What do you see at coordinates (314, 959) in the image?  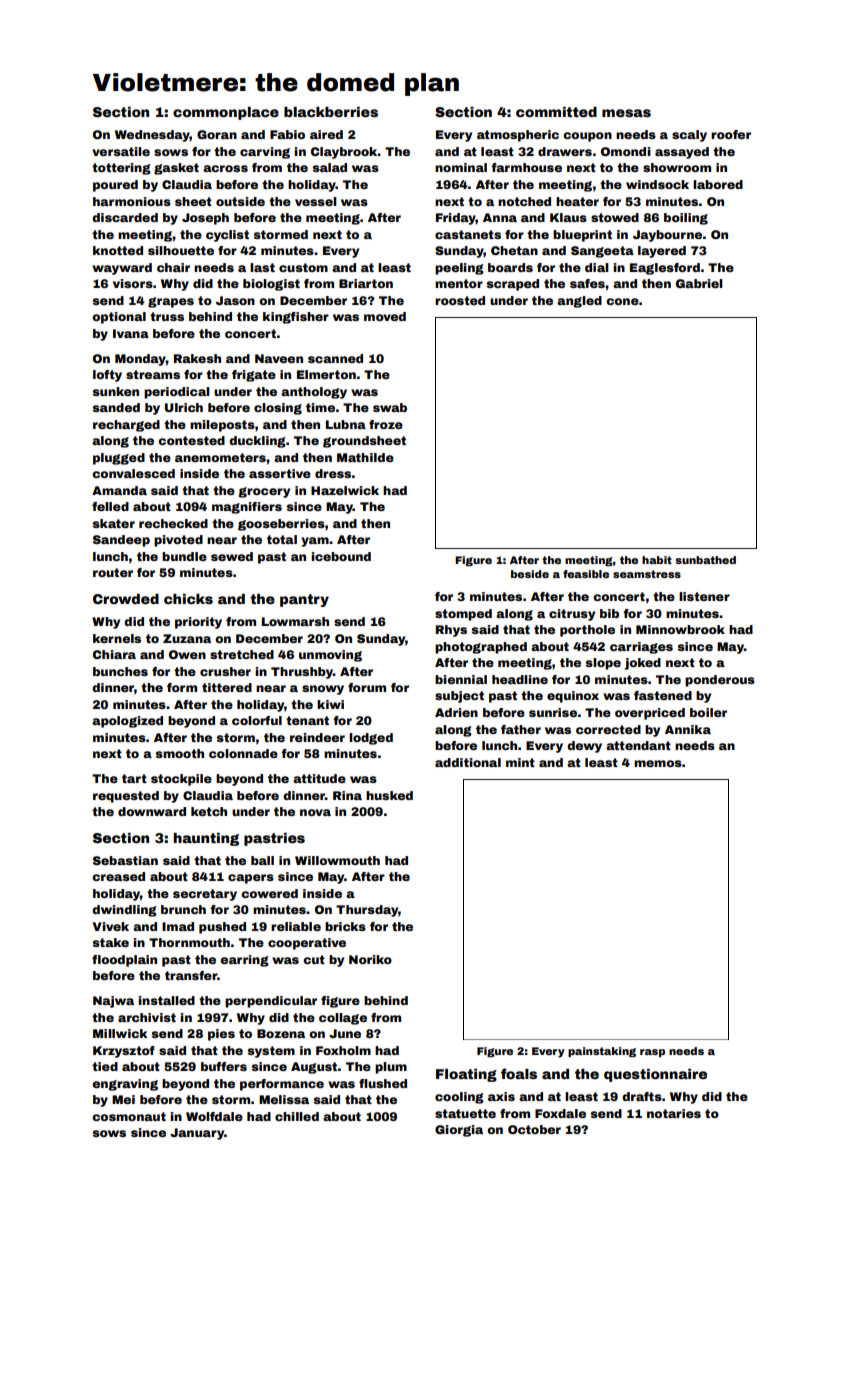 I see `cut` at bounding box center [314, 959].
